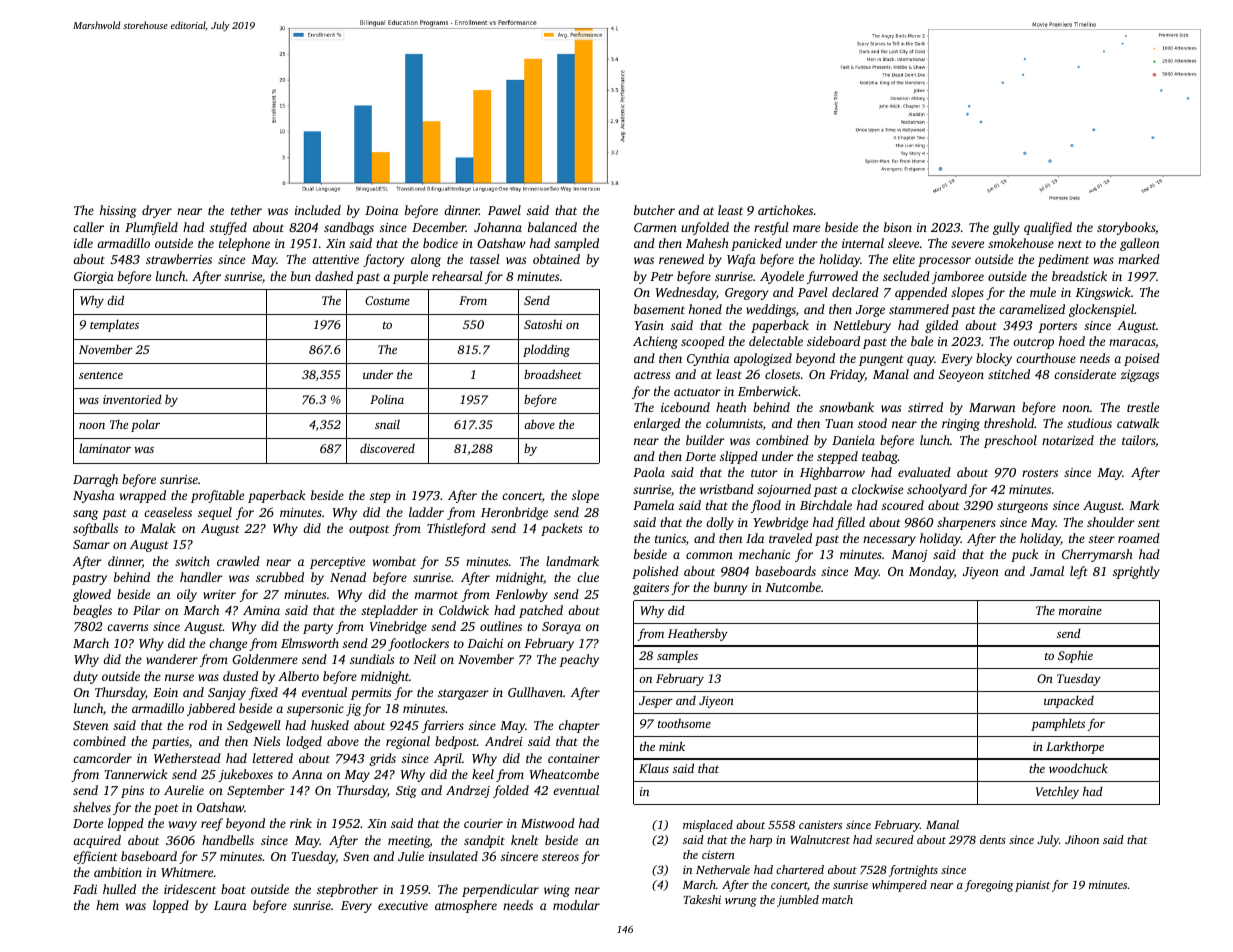 Image resolution: width=1233 pixels, height=952 pixels. I want to click on Sophie, so click(1075, 656).
